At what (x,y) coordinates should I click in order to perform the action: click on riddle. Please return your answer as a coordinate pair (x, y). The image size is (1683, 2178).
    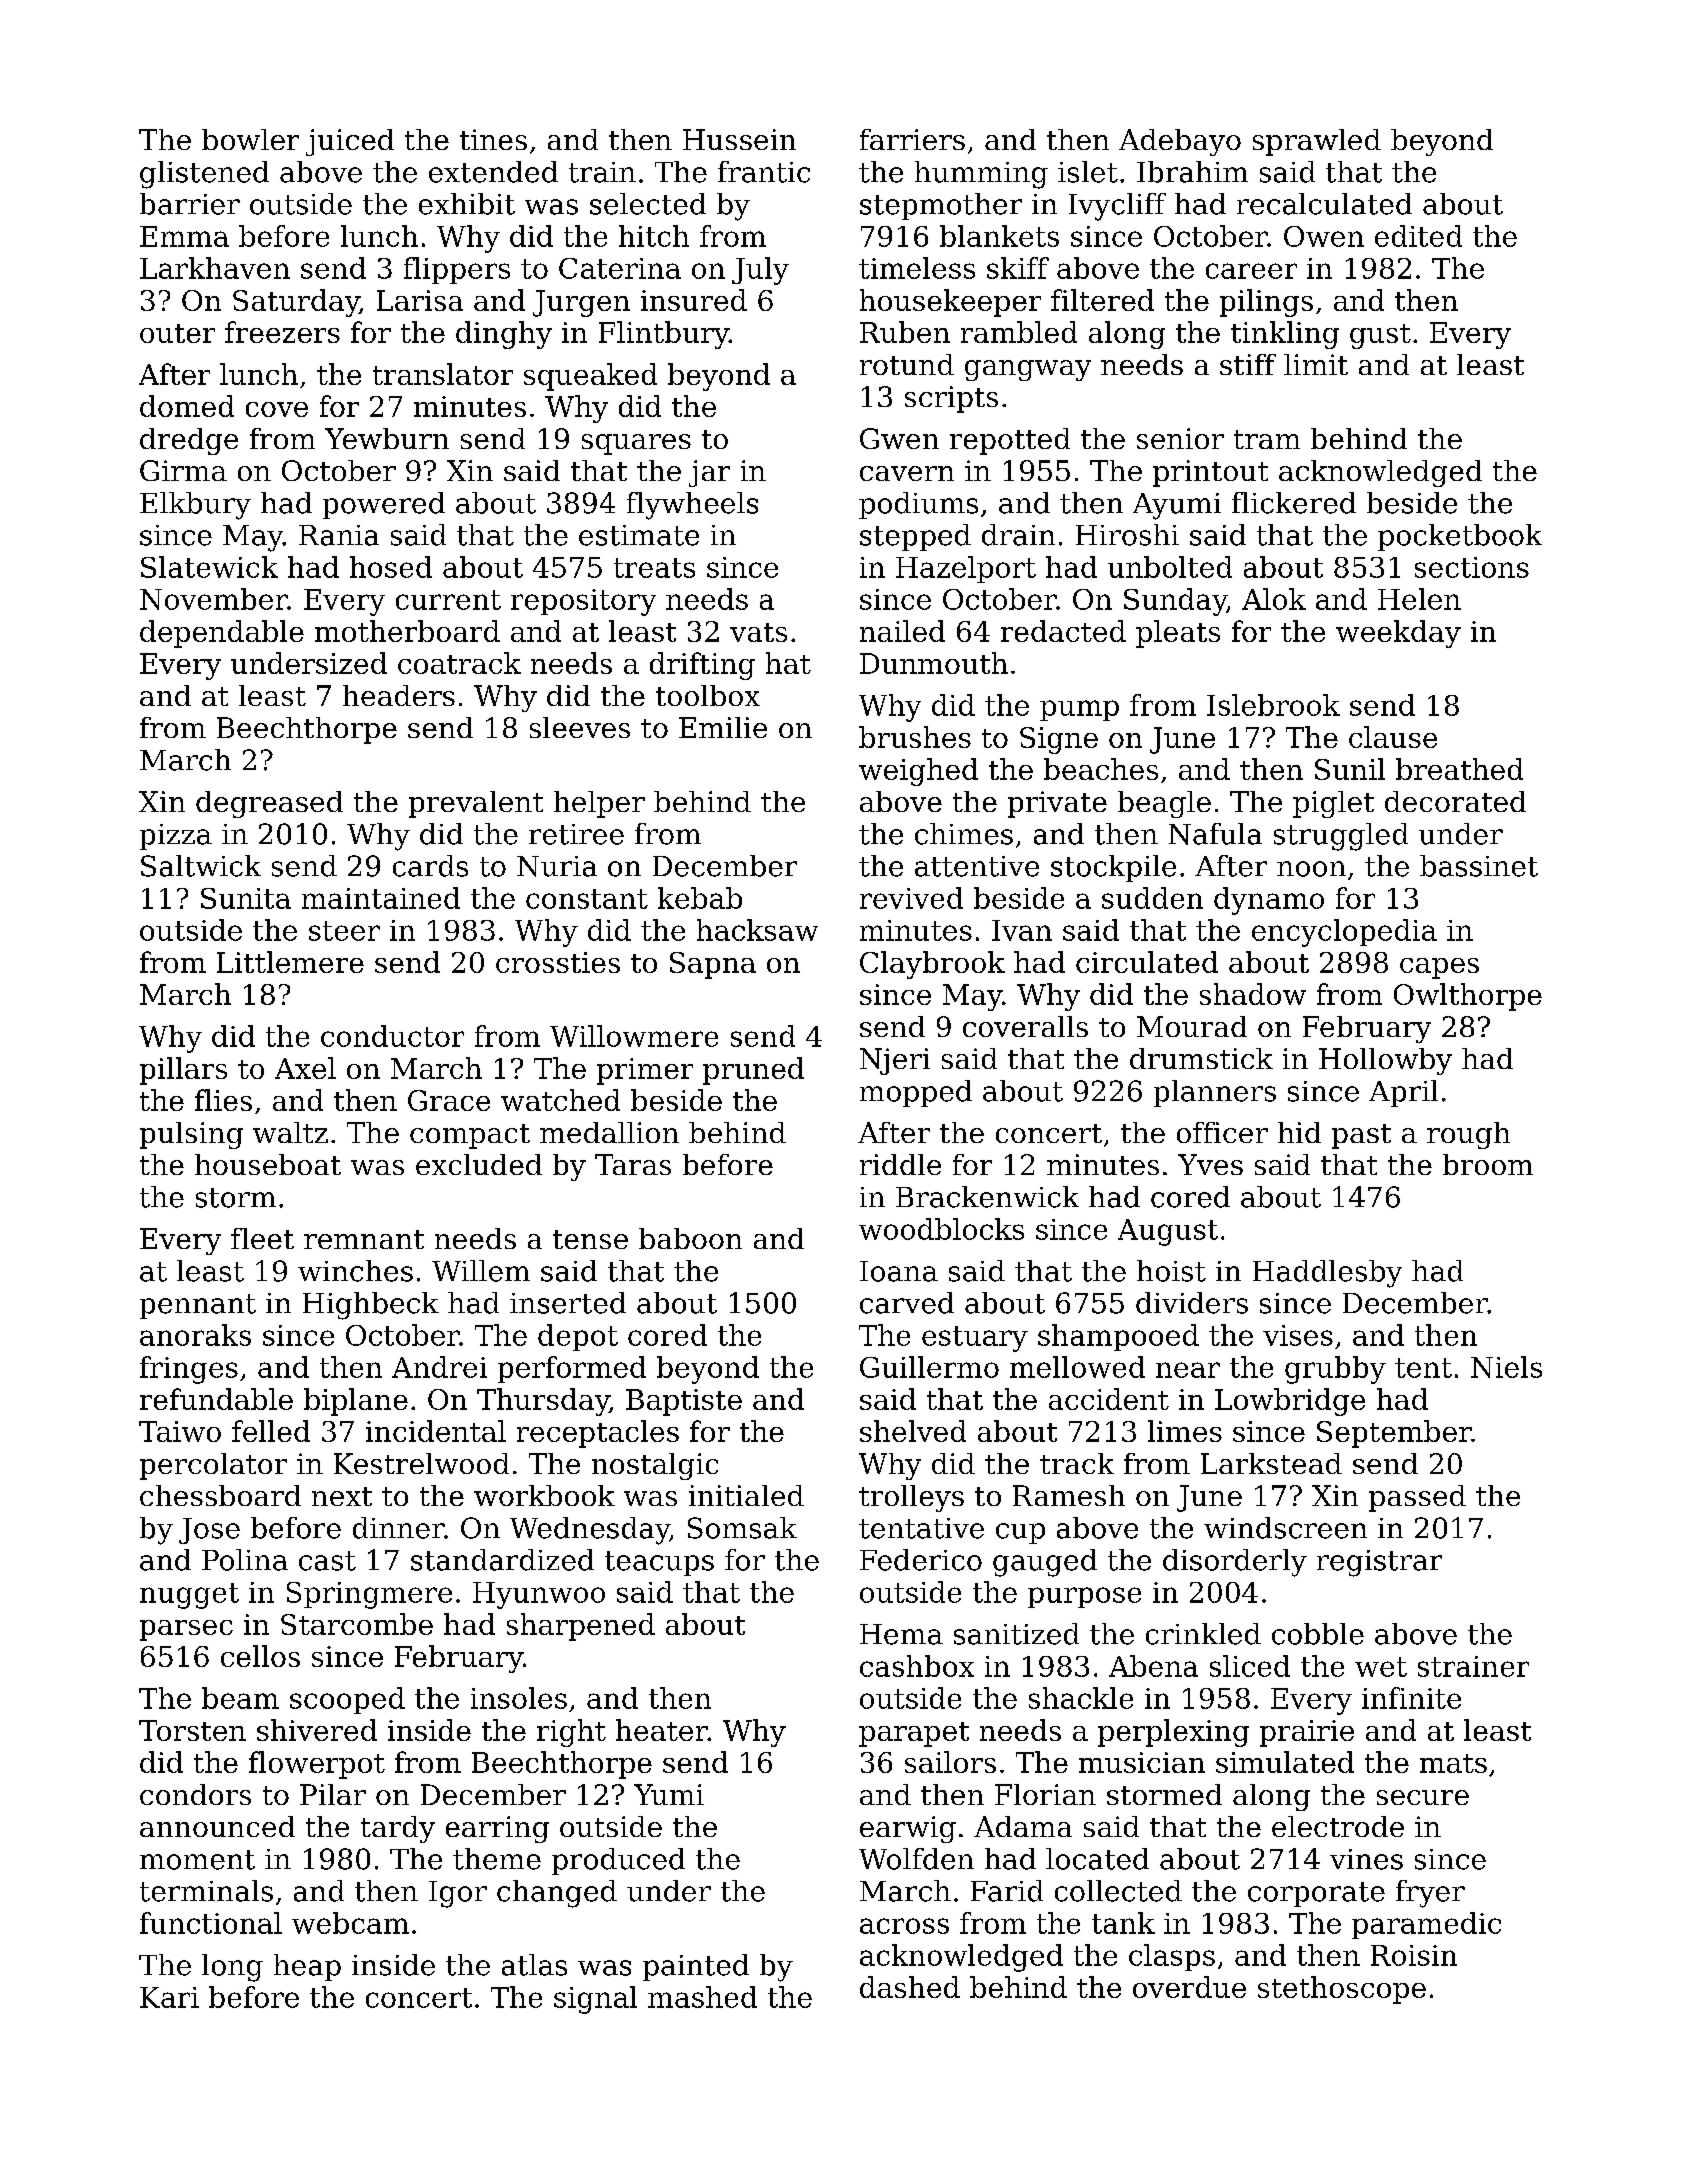
    Looking at the image, I should click on (900, 1164).
